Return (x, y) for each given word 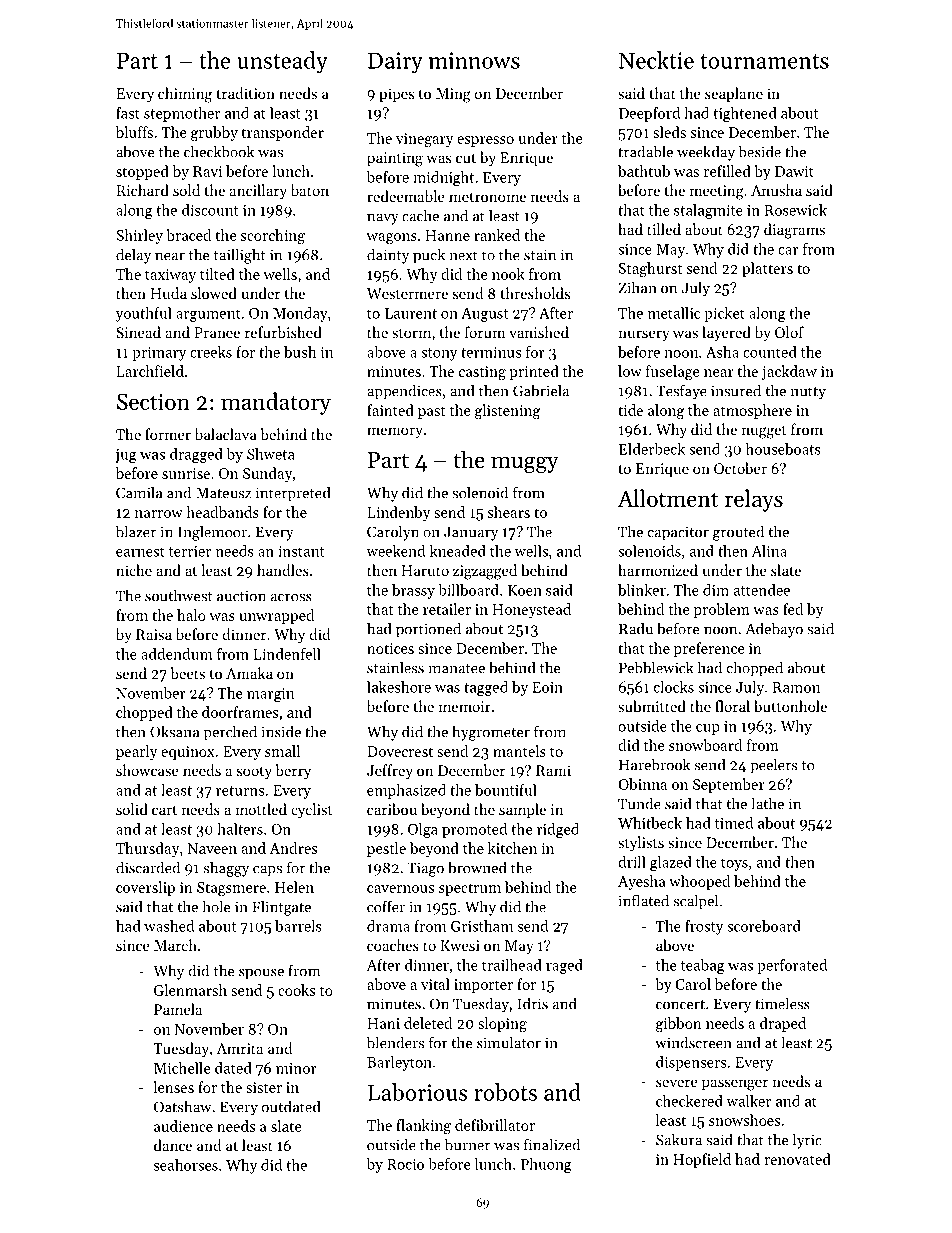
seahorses (186, 1165)
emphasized (406, 791)
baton (310, 190)
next (463, 256)
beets (187, 673)
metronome (487, 197)
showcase (147, 770)
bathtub (644, 171)
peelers (773, 766)
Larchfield (150, 371)
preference (709, 649)
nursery (644, 336)
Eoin (547, 687)
